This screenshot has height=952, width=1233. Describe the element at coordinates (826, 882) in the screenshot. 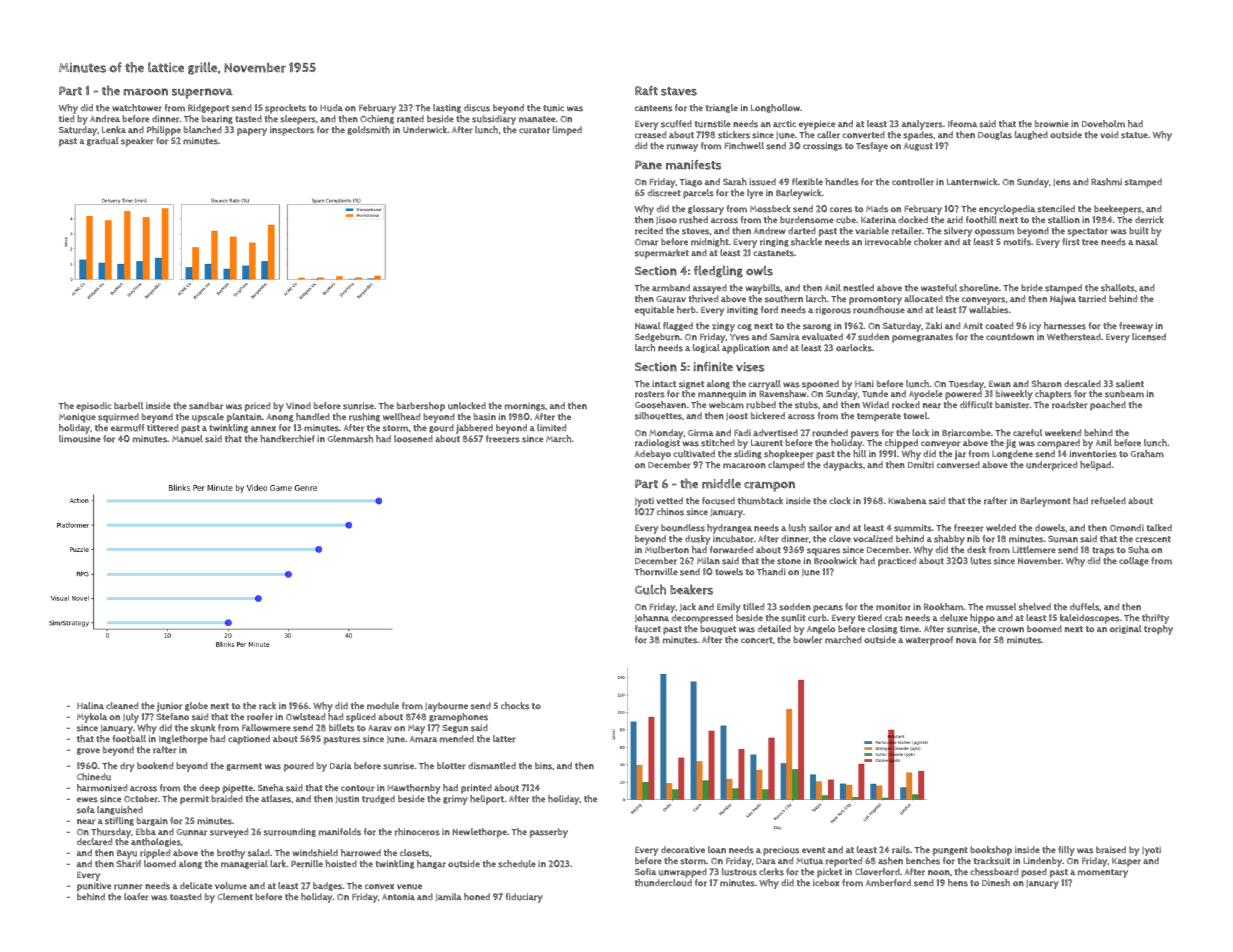

I see `icebox` at that location.
